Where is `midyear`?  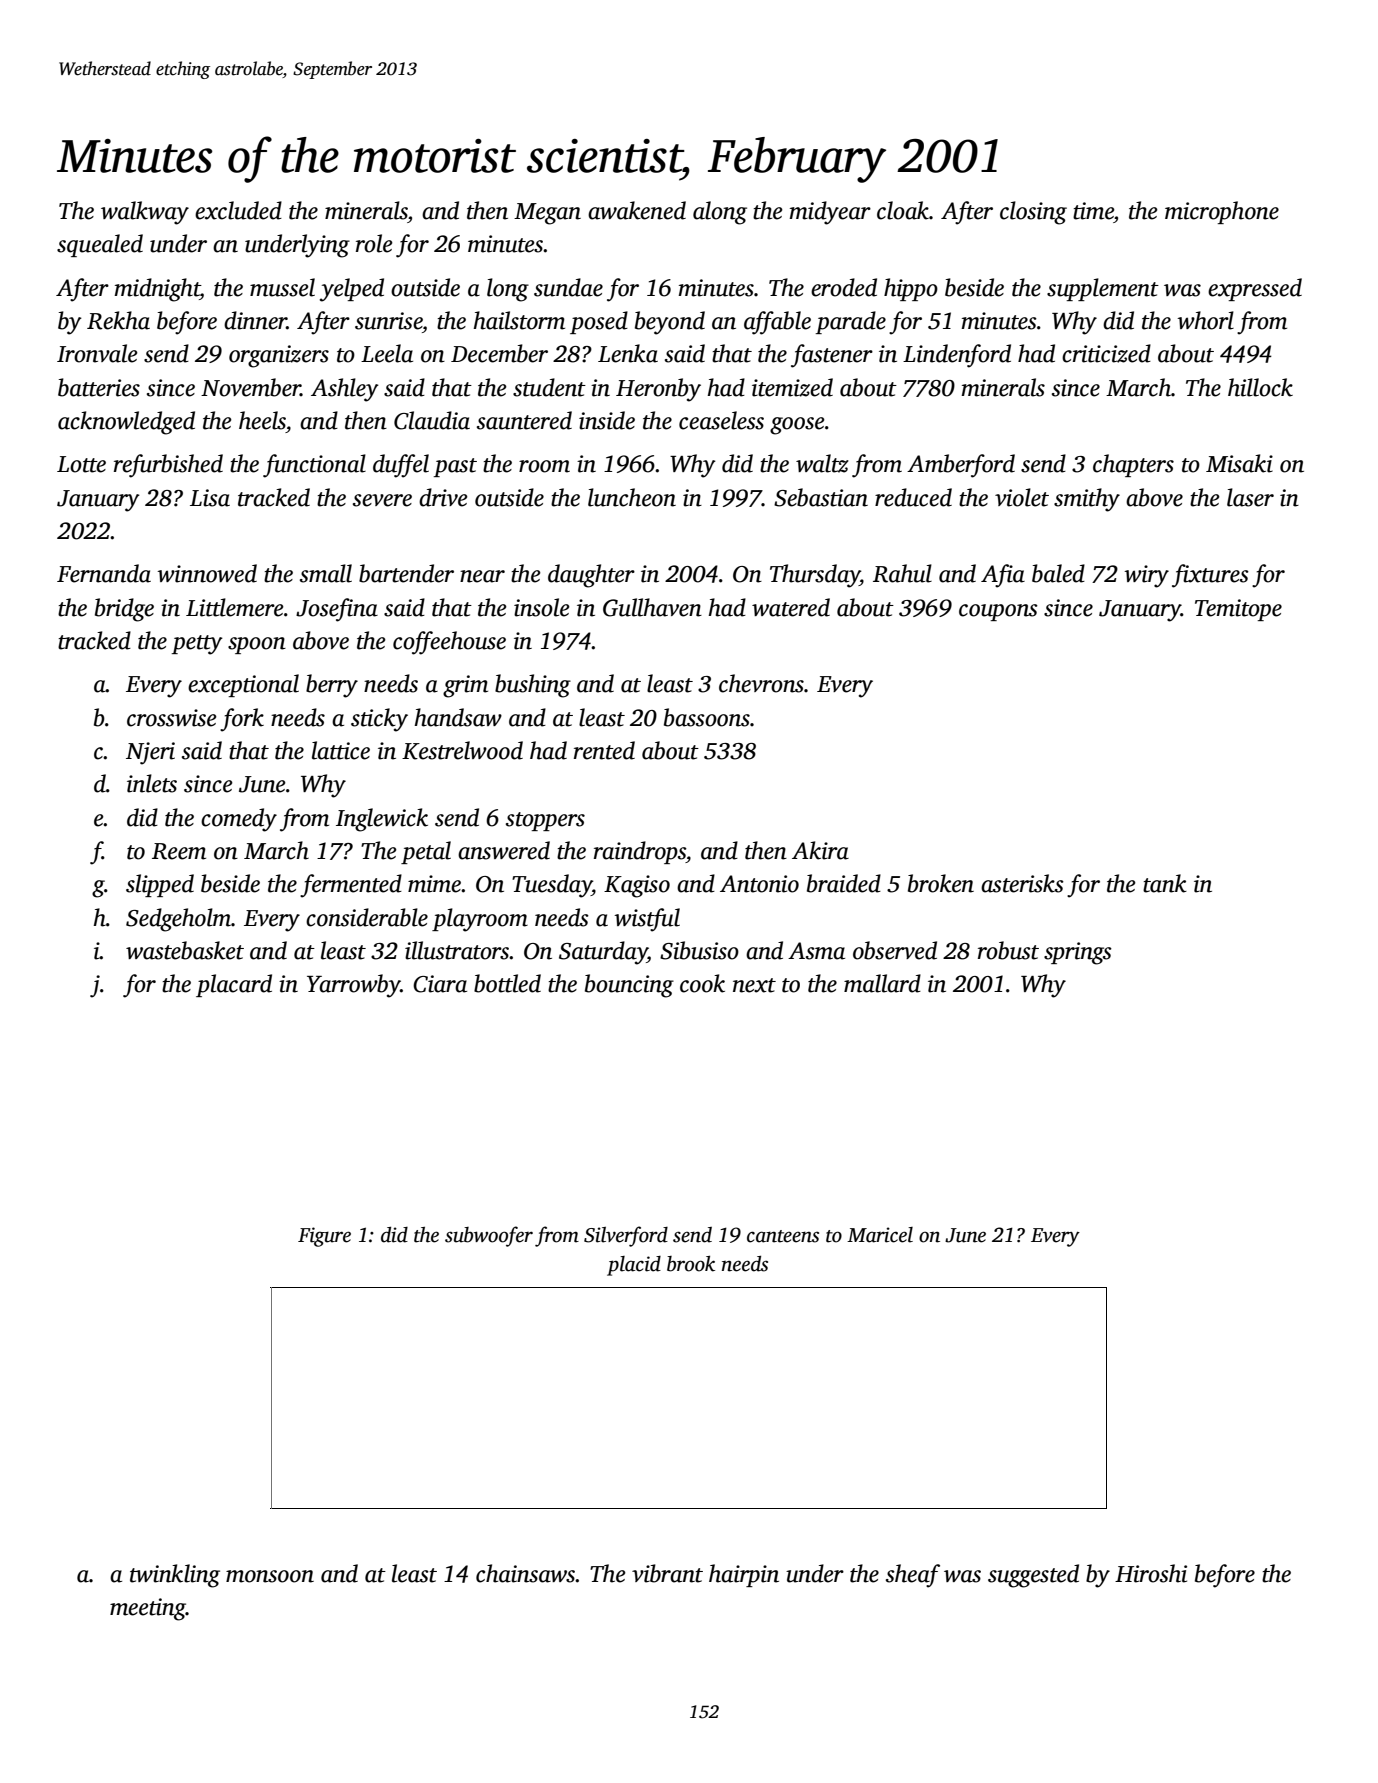
midyear is located at coordinates (830, 213).
